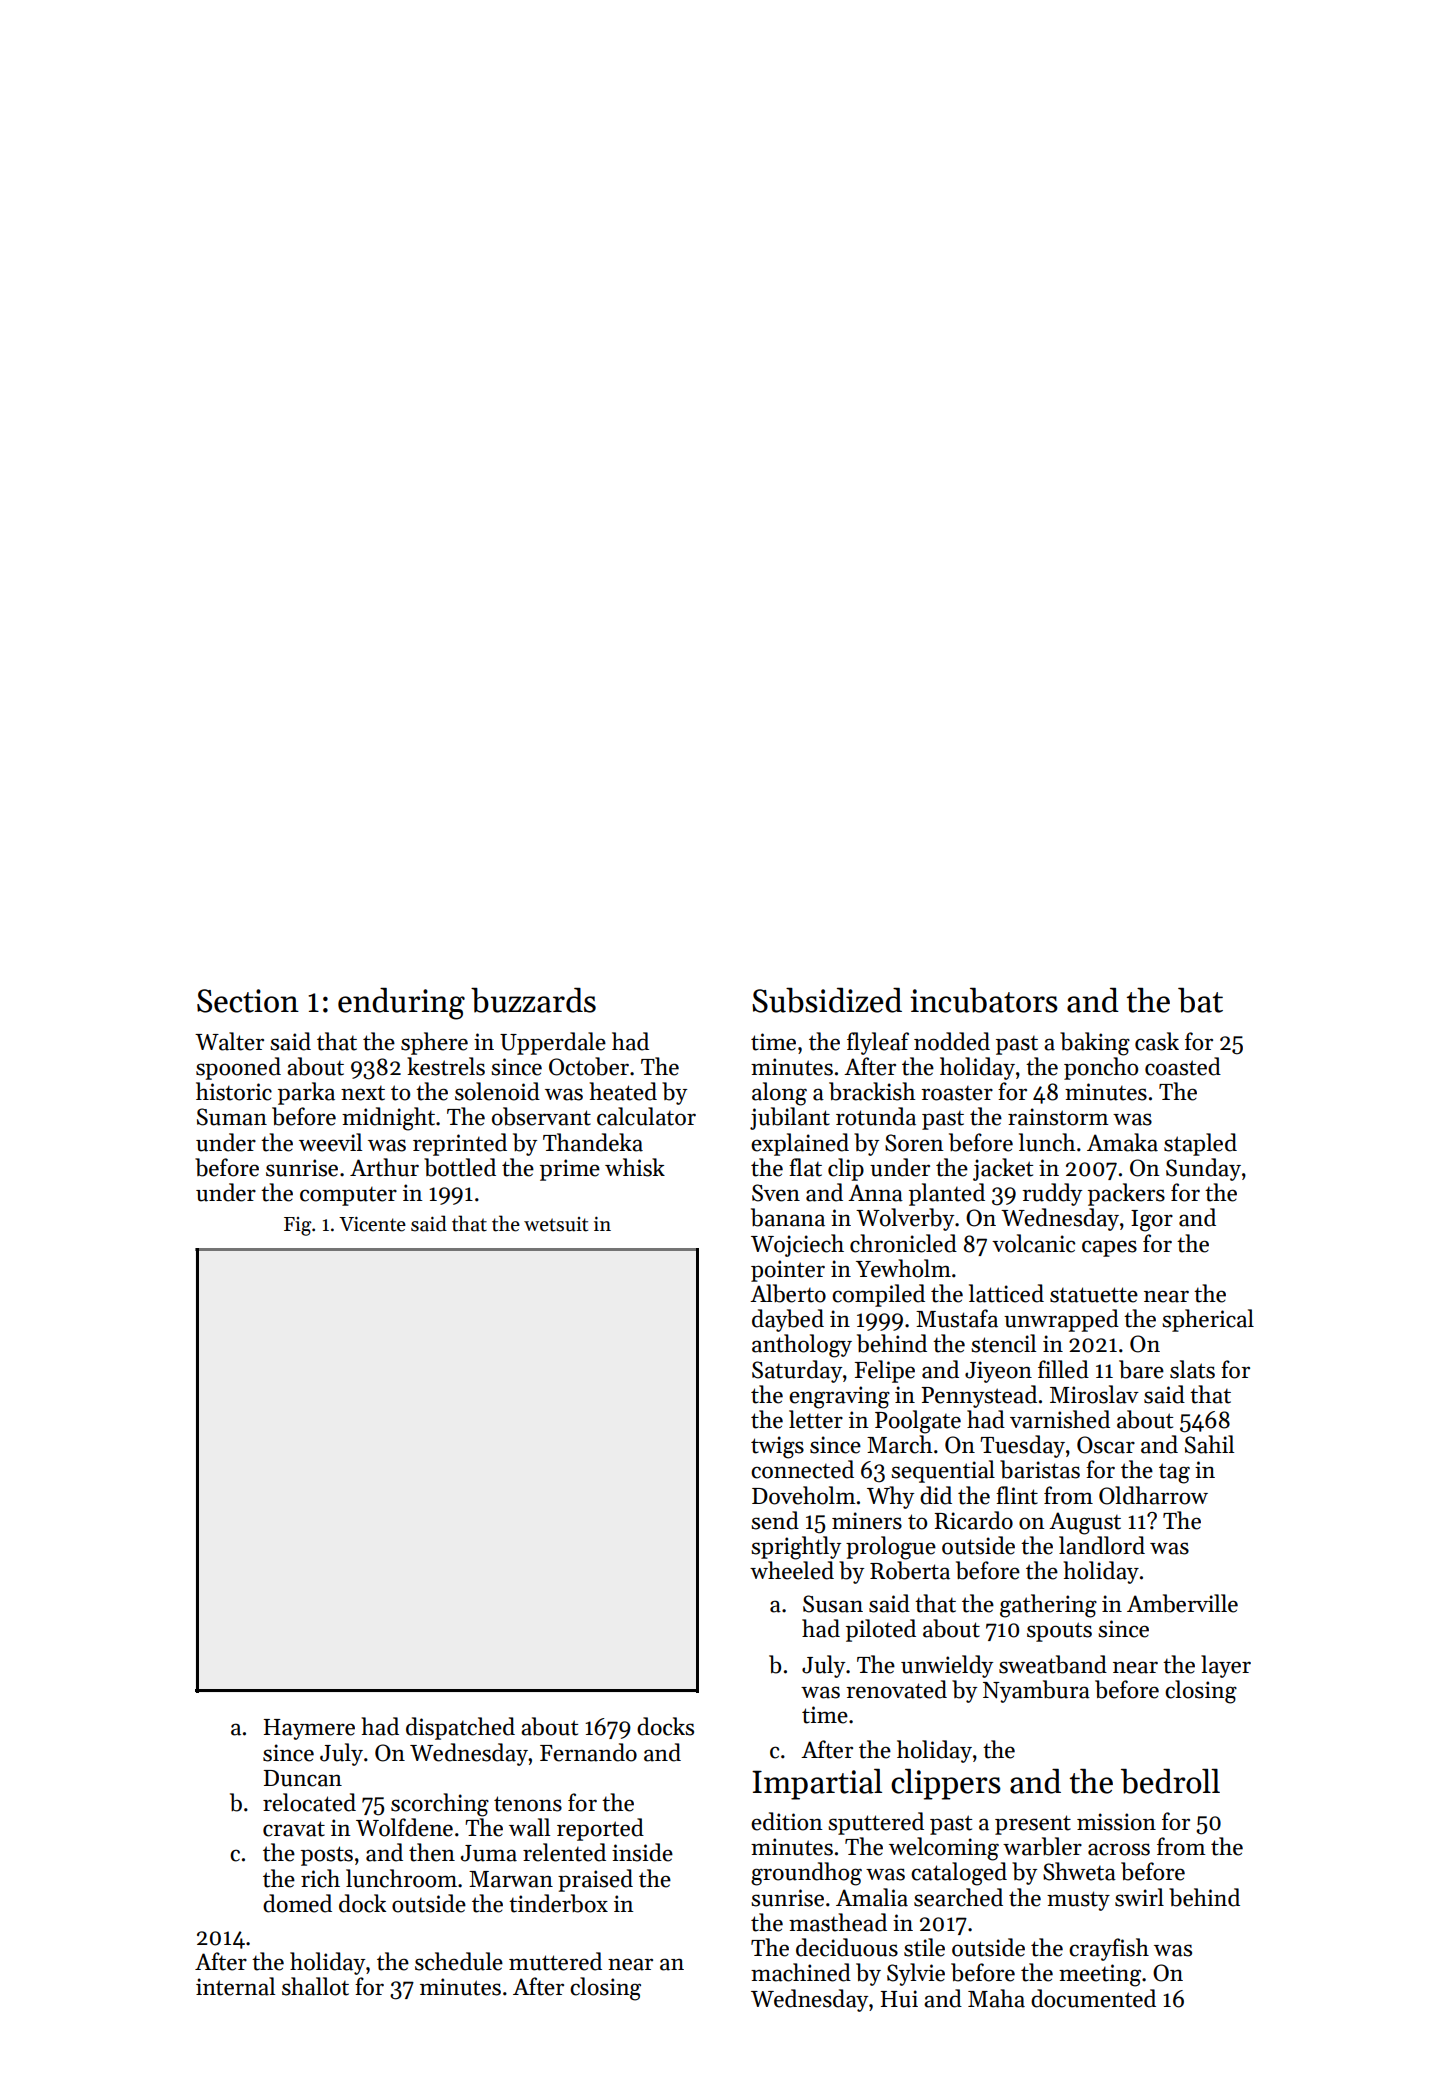 Image resolution: width=1450 pixels, height=2100 pixels. Describe the element at coordinates (235, 1986) in the page. I see `internal` at that location.
